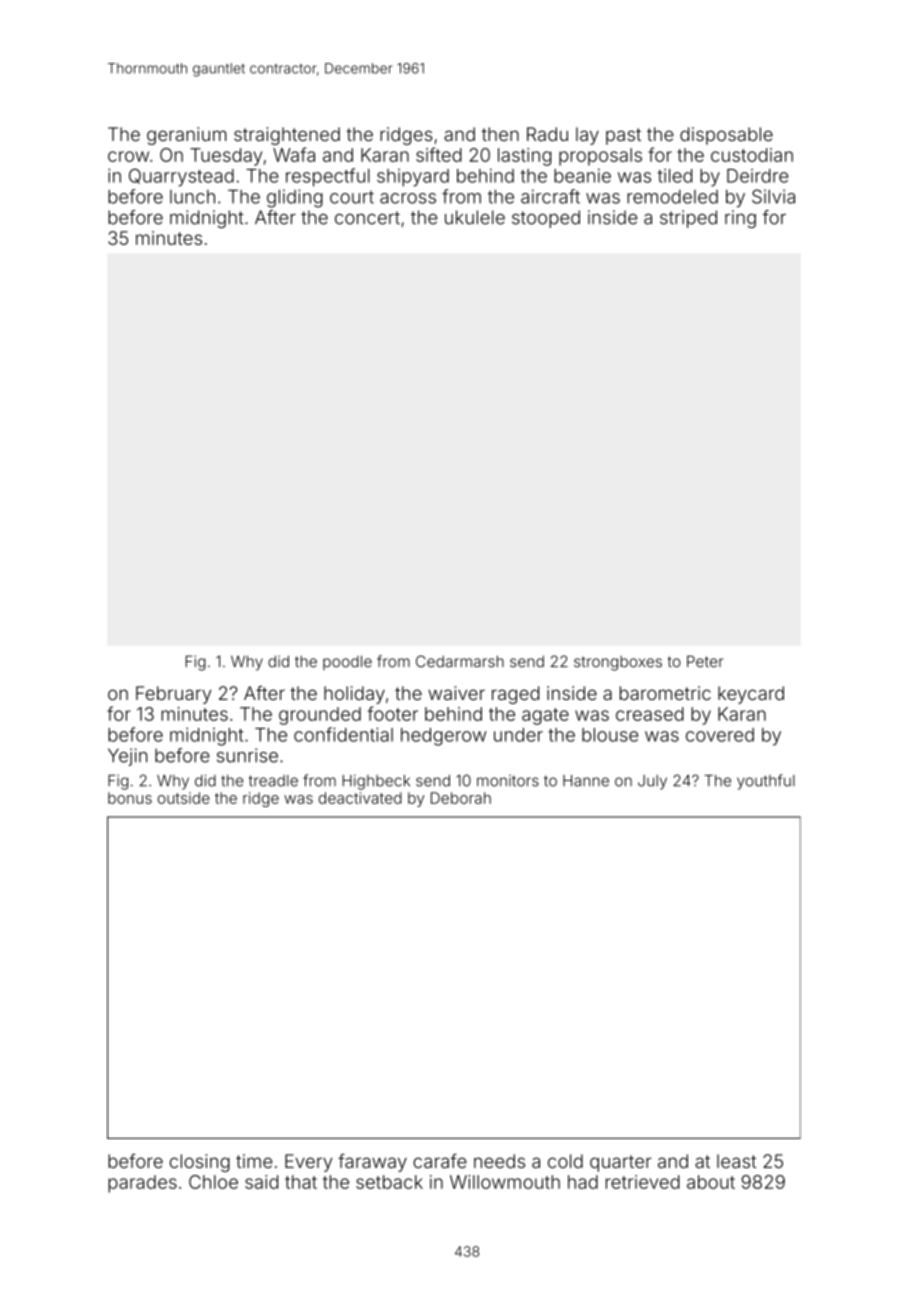 Image resolution: width=908 pixels, height=1316 pixels. I want to click on setback, so click(389, 1182).
